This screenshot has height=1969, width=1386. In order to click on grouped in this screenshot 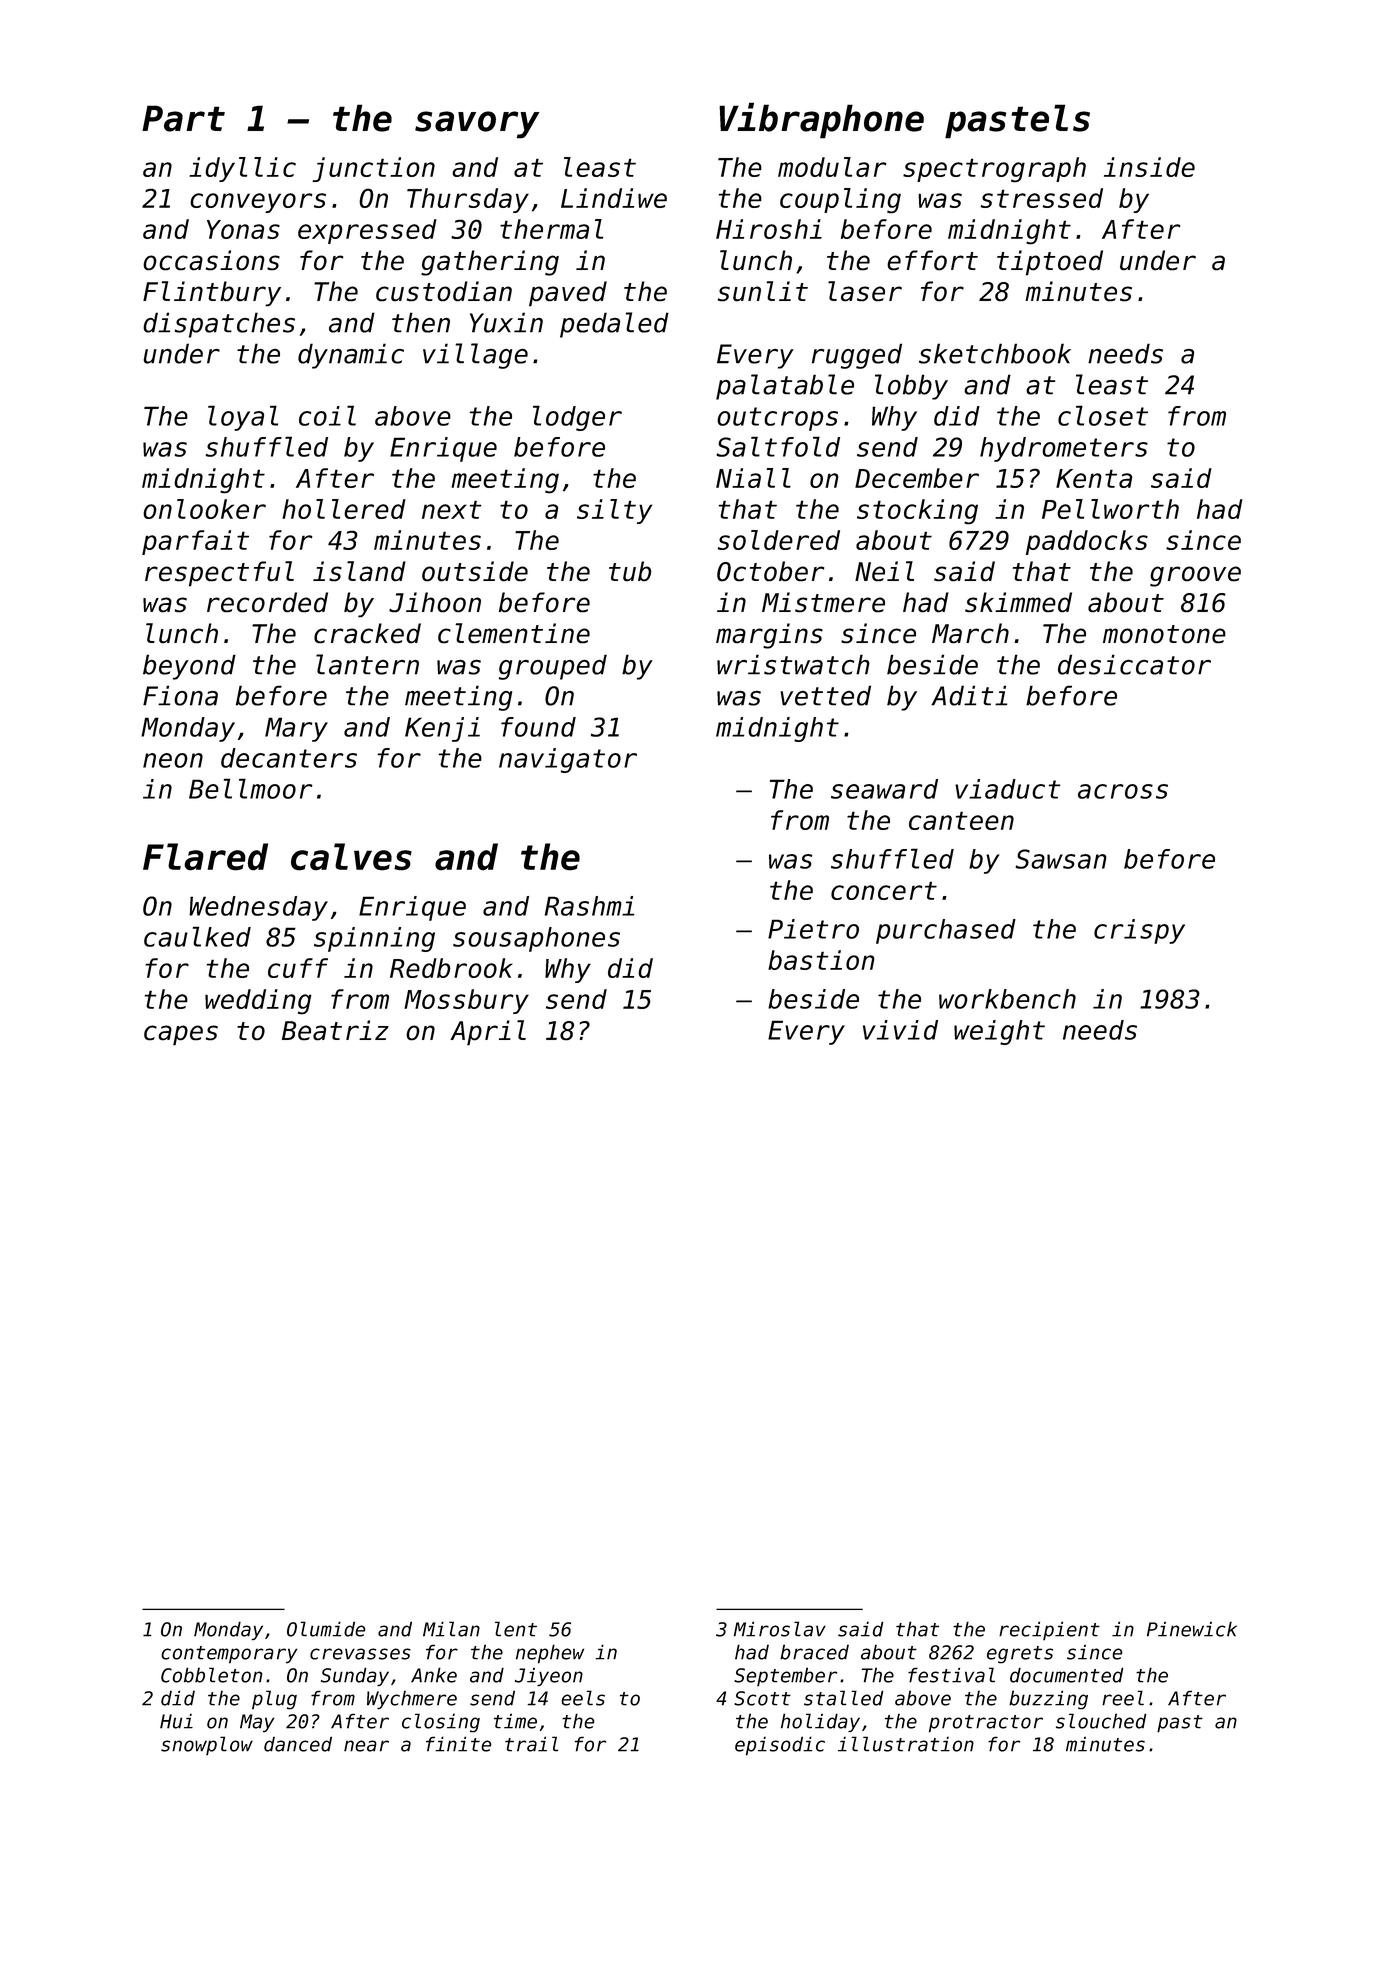, I will do `click(553, 667)`.
